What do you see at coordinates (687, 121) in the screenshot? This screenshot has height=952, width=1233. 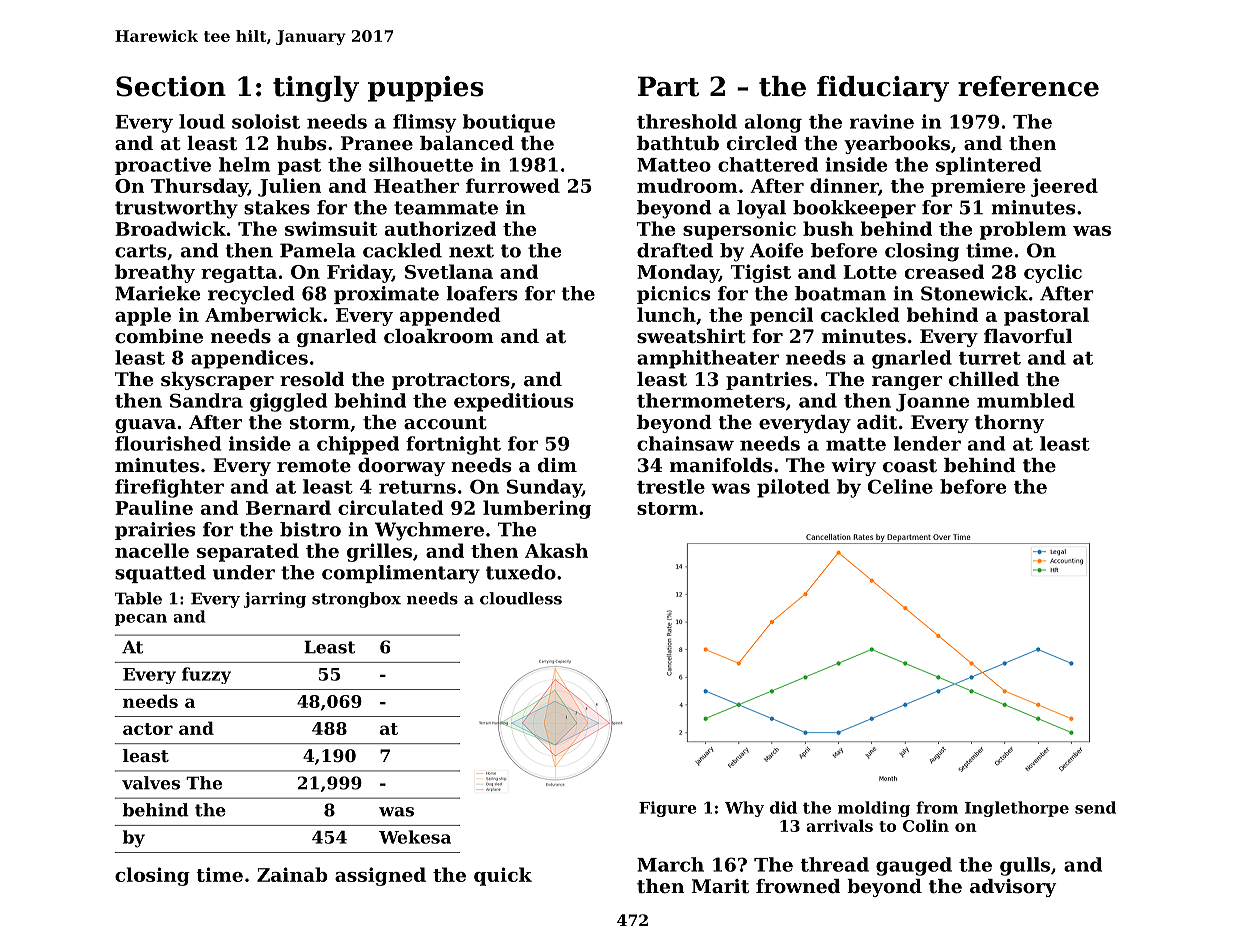 I see `threshold` at bounding box center [687, 121].
